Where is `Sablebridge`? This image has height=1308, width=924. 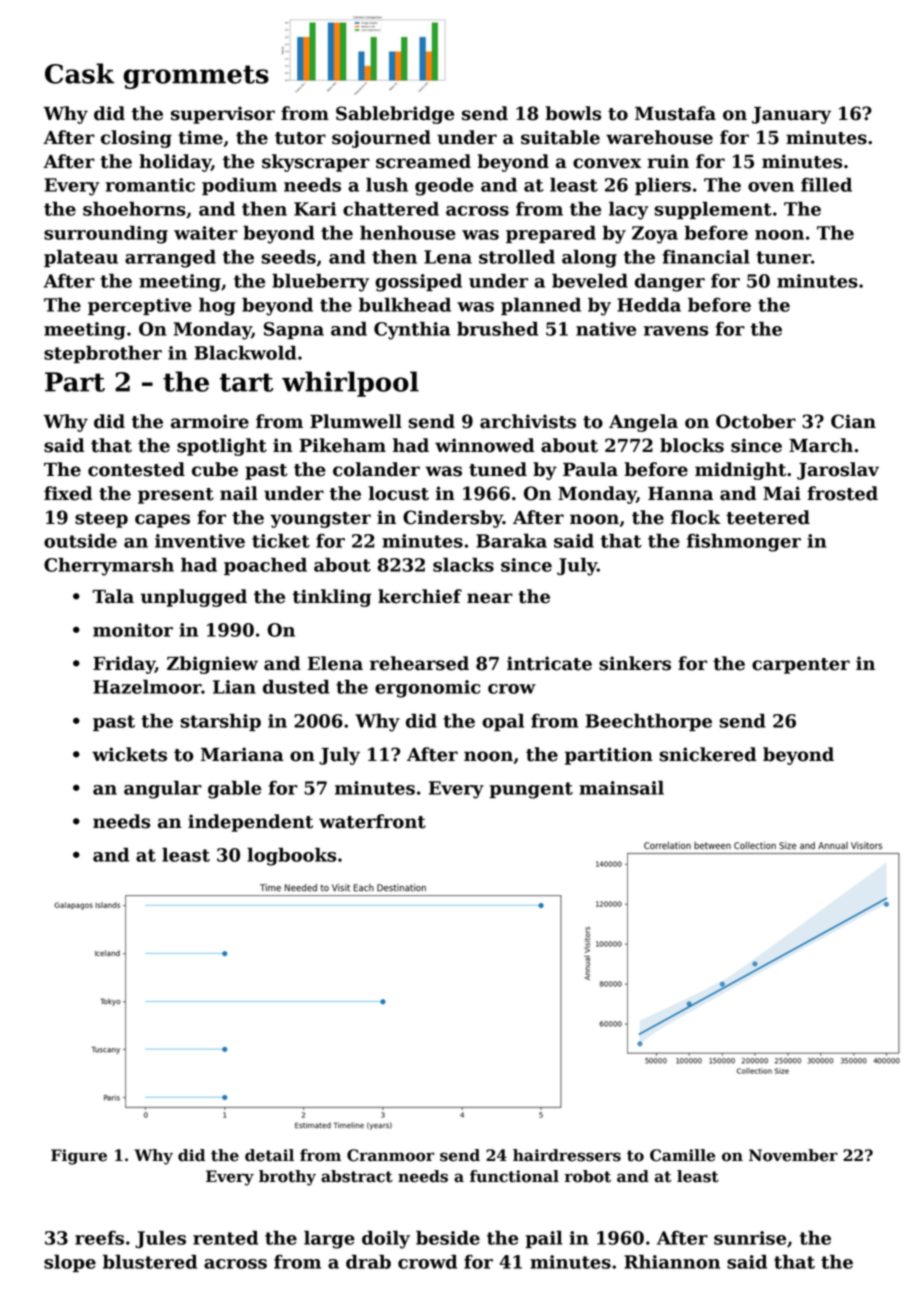
Sablebridge is located at coordinates (395, 115).
